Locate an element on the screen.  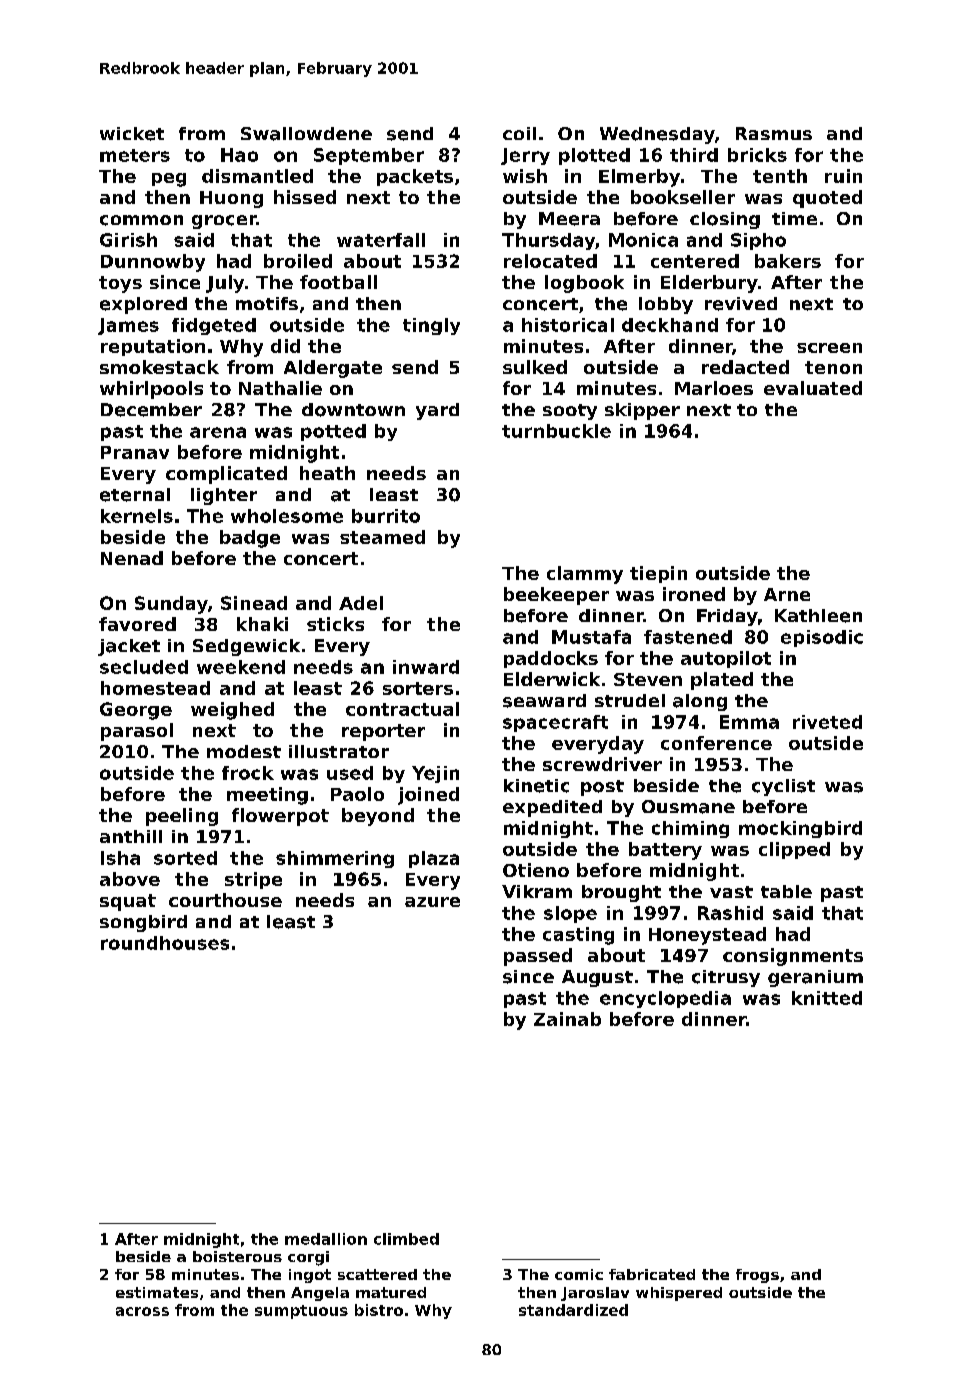
evaluated is located at coordinates (813, 388).
